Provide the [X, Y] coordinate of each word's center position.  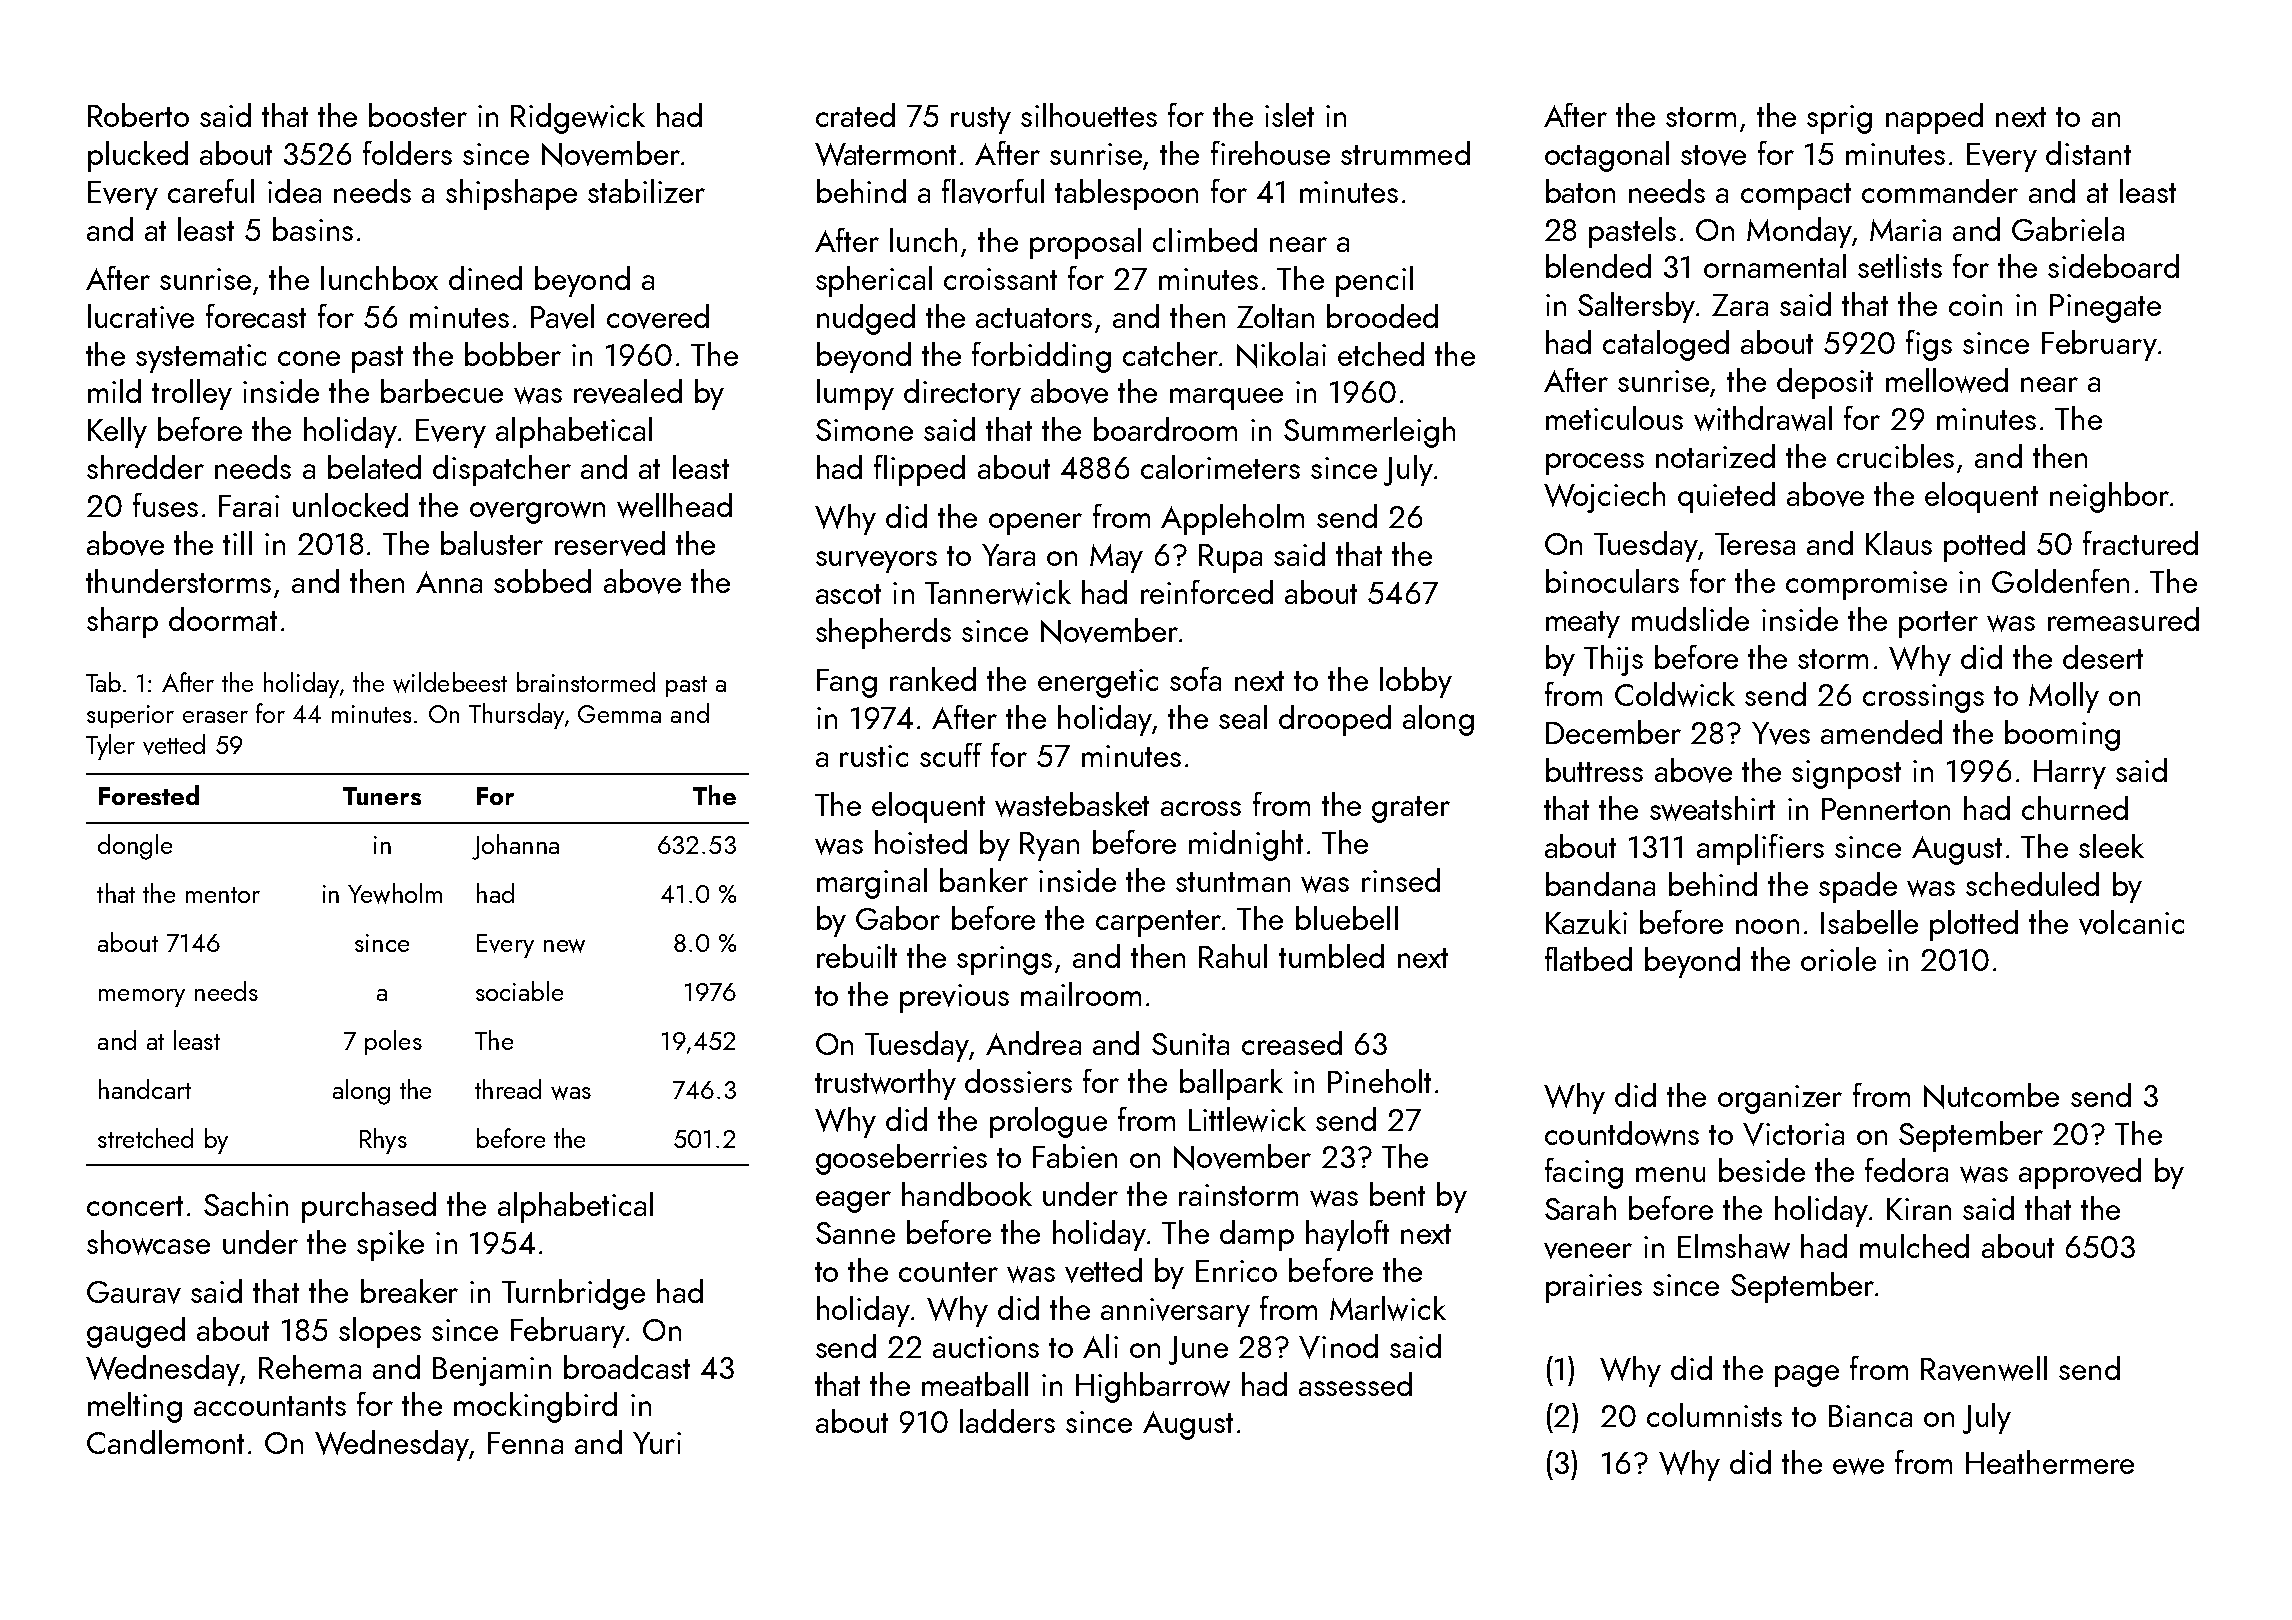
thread [508, 1089]
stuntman [1233, 882]
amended [1881, 732]
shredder [145, 467]
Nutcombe [1991, 1096]
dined [485, 278]
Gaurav [134, 1292]
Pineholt [1379, 1081]
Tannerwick [998, 592]
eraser [215, 717]
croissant [1000, 279]
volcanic [2131, 922]
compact [1796, 196]
